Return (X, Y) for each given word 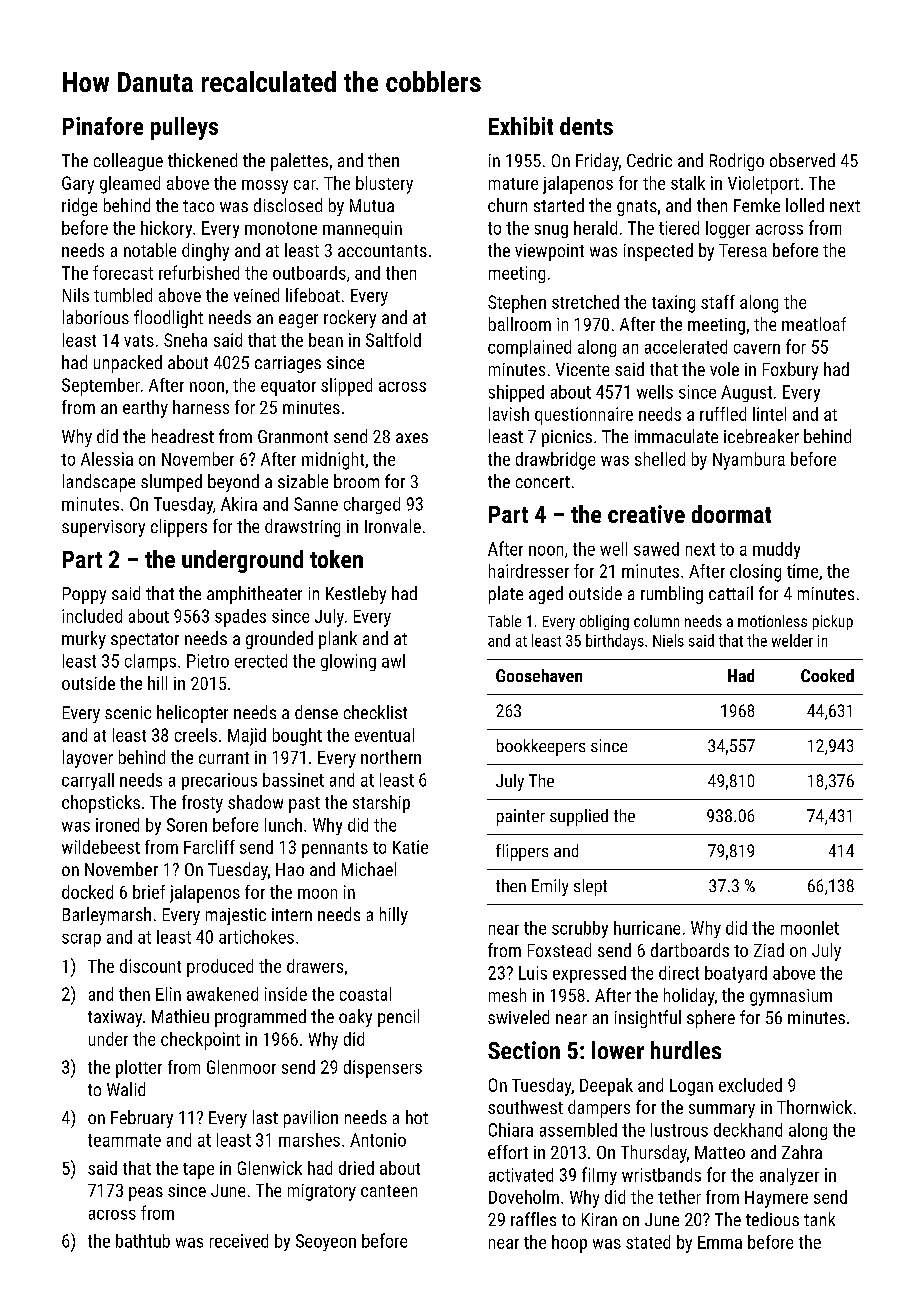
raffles (533, 1219)
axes (412, 438)
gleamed (130, 185)
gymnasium (791, 997)
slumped (171, 483)
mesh (507, 995)
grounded (279, 640)
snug (551, 231)
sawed (656, 549)
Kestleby (356, 595)
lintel (769, 414)
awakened (222, 994)
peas (146, 1194)
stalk (688, 183)
